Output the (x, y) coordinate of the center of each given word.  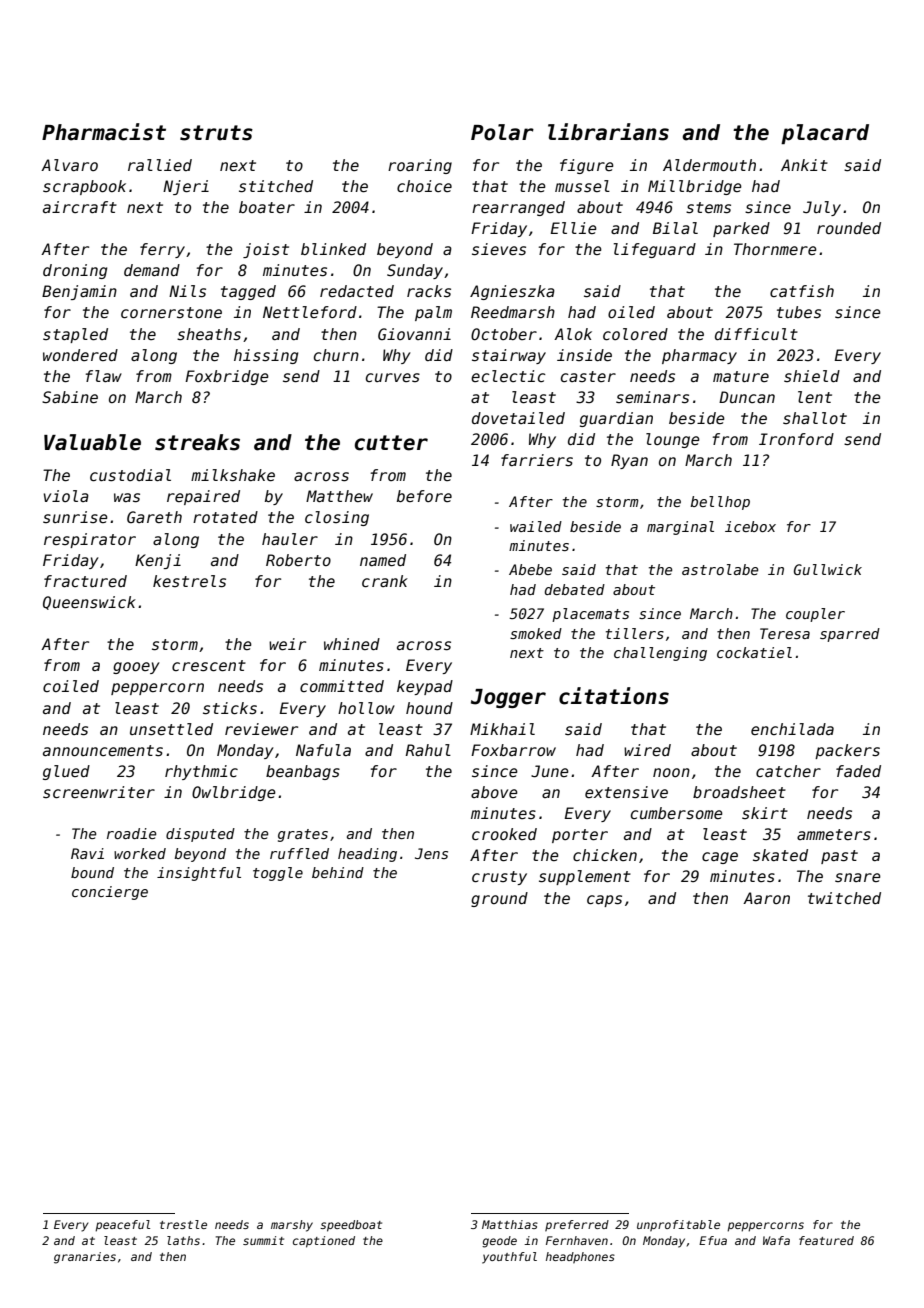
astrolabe (720, 569)
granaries (85, 1258)
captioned (324, 1242)
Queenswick (89, 603)
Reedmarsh (513, 312)
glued (66, 772)
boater (267, 207)
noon (671, 772)
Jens (431, 853)
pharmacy (699, 356)
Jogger (508, 698)
